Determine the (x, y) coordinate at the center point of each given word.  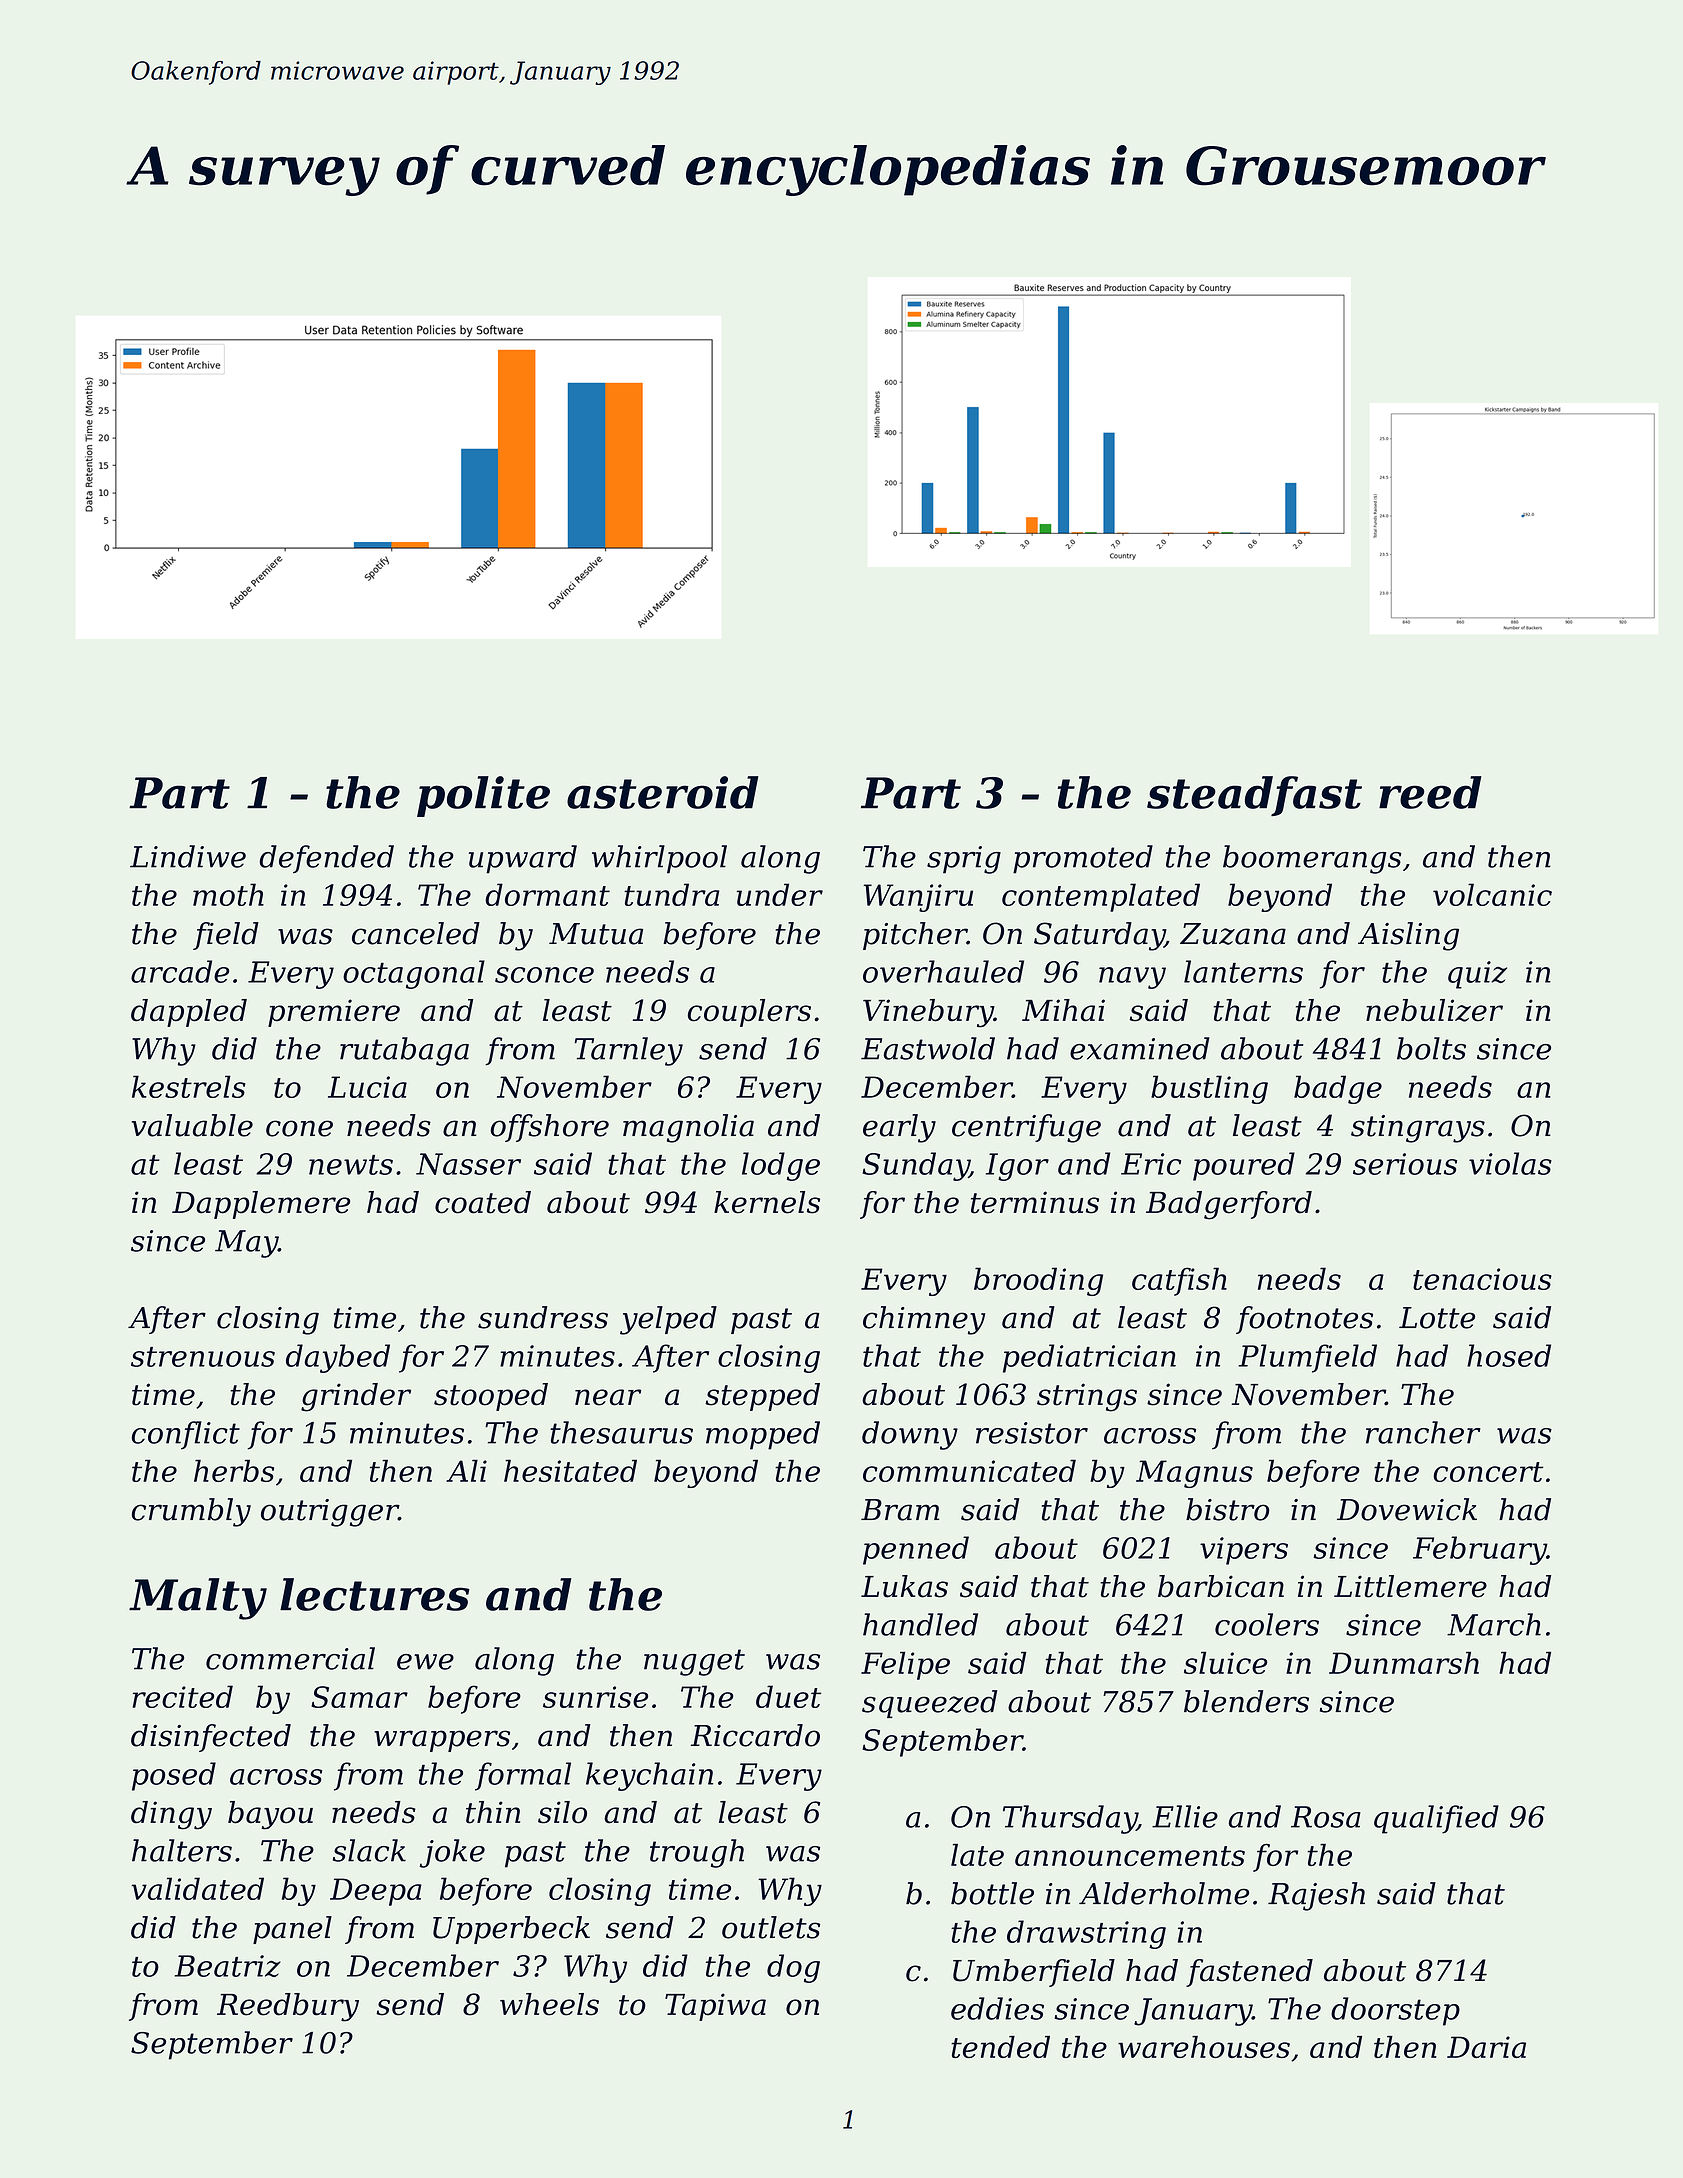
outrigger (330, 1513)
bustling (1209, 1089)
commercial (290, 1658)
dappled (189, 1013)
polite (483, 796)
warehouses (1204, 2047)
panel (292, 1930)
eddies (997, 2008)
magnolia (688, 1128)
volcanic (1492, 894)
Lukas (904, 1586)
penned (916, 1550)
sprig (964, 860)
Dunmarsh (1404, 1663)
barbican (1221, 1586)
